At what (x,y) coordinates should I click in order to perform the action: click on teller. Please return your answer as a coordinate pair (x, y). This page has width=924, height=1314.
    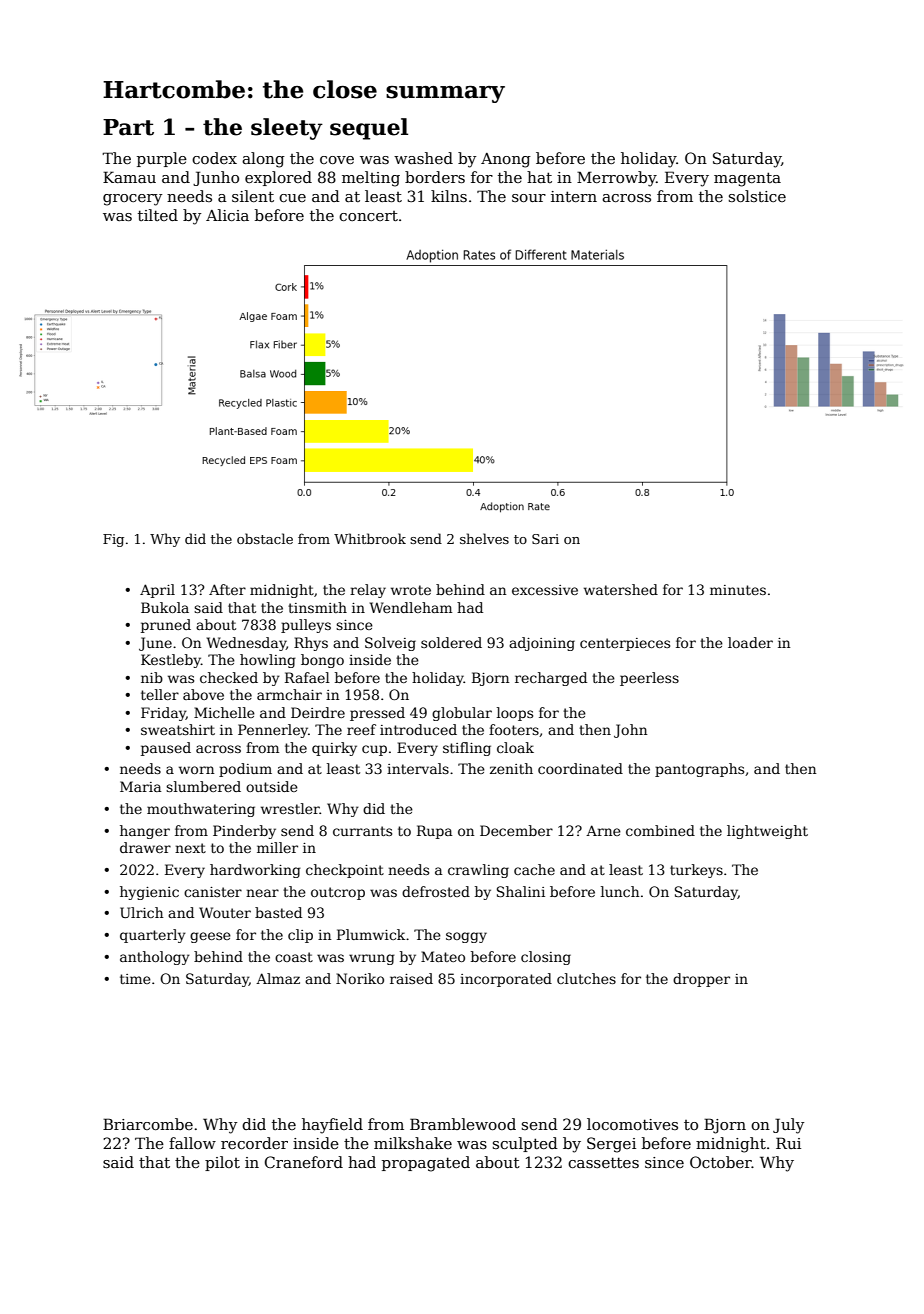
    Looking at the image, I should click on (160, 694).
